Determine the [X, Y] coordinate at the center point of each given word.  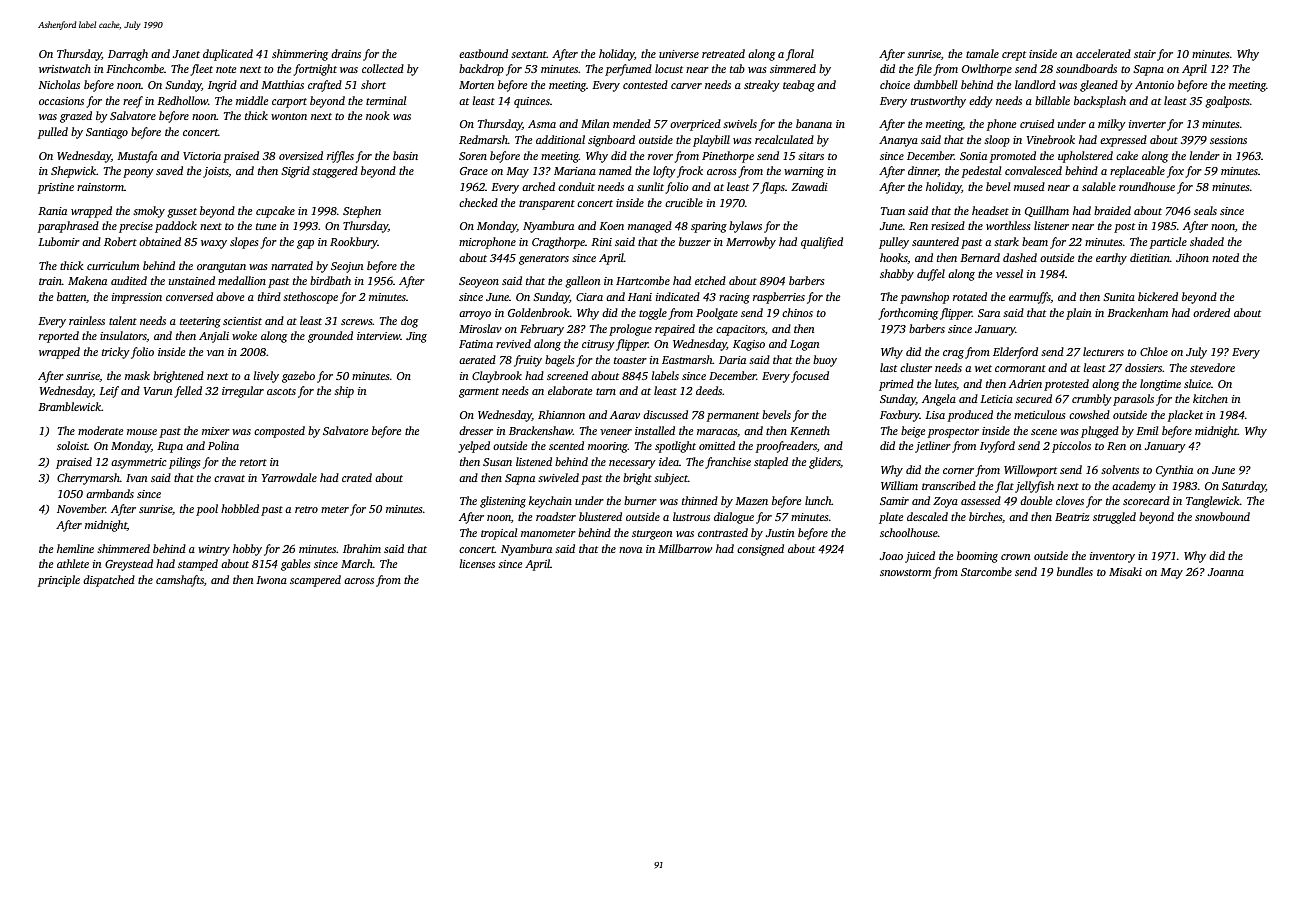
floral [800, 55]
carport [289, 103]
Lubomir [59, 241]
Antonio [1154, 85]
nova [630, 550]
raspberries [779, 298]
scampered [315, 581]
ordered [1211, 312]
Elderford [1015, 353]
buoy [825, 361]
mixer [216, 431]
